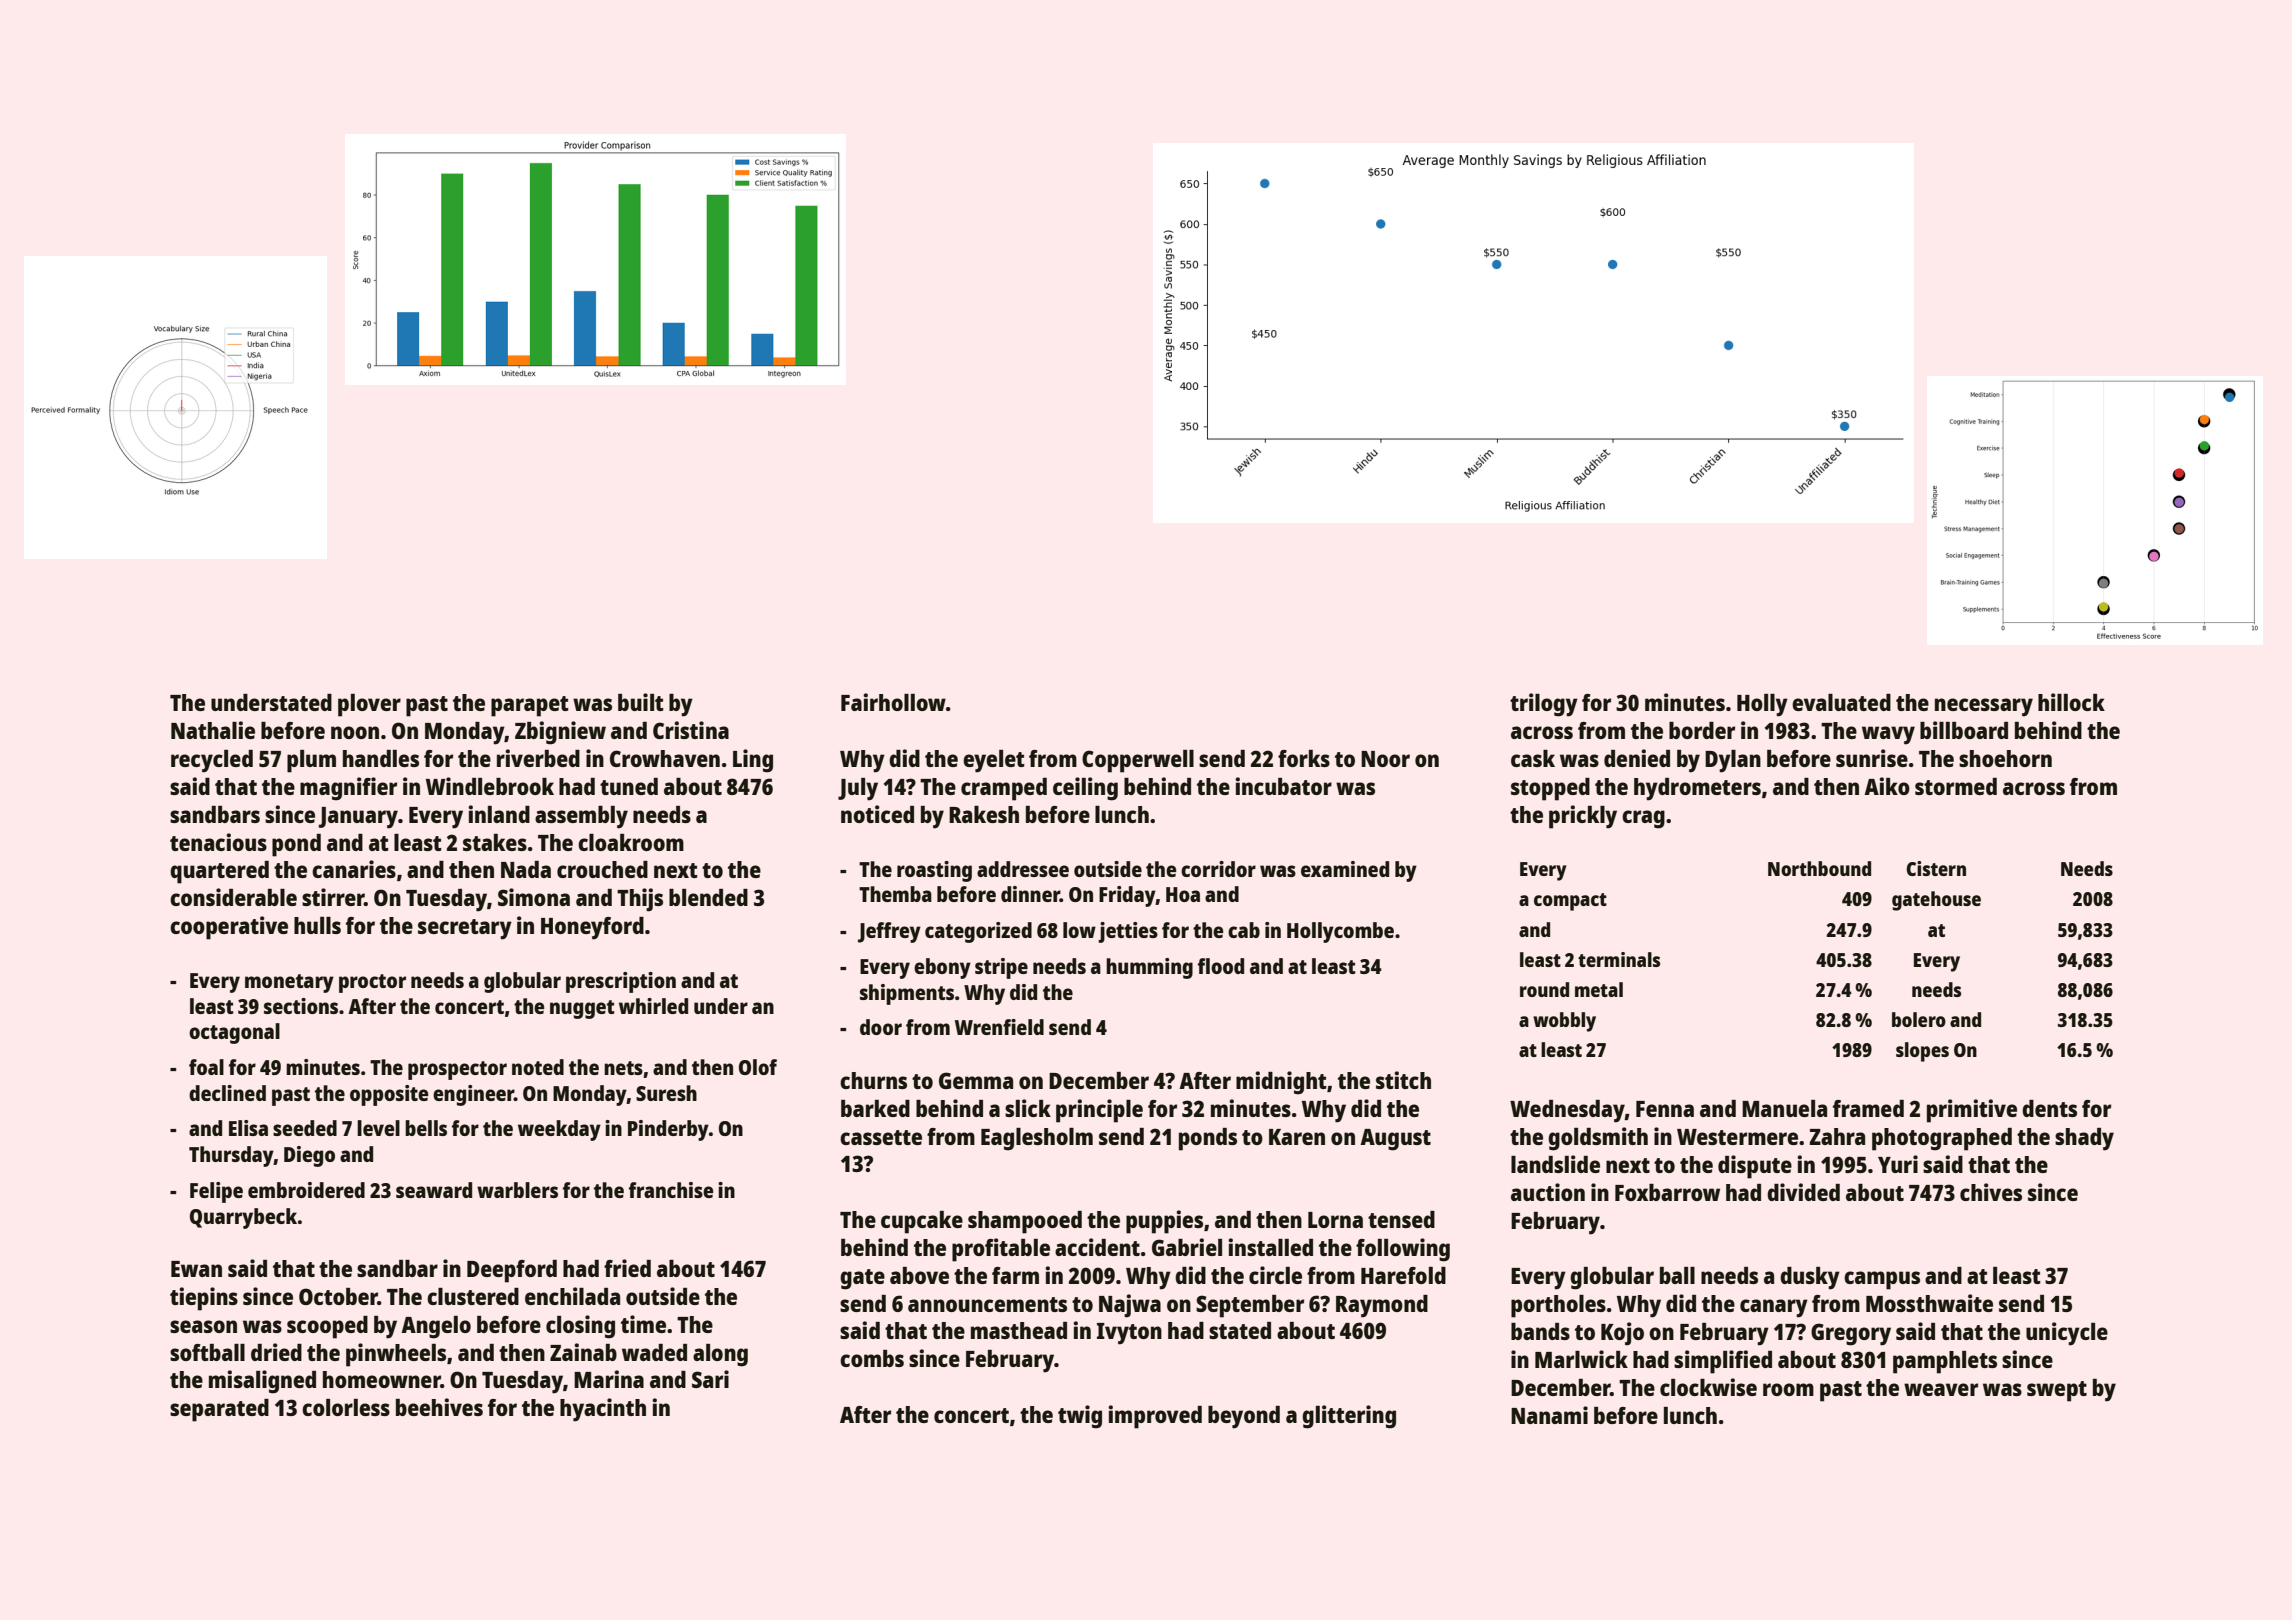 This page has height=1620, width=2292. Describe the element at coordinates (1218, 869) in the page. I see `corridor` at that location.
